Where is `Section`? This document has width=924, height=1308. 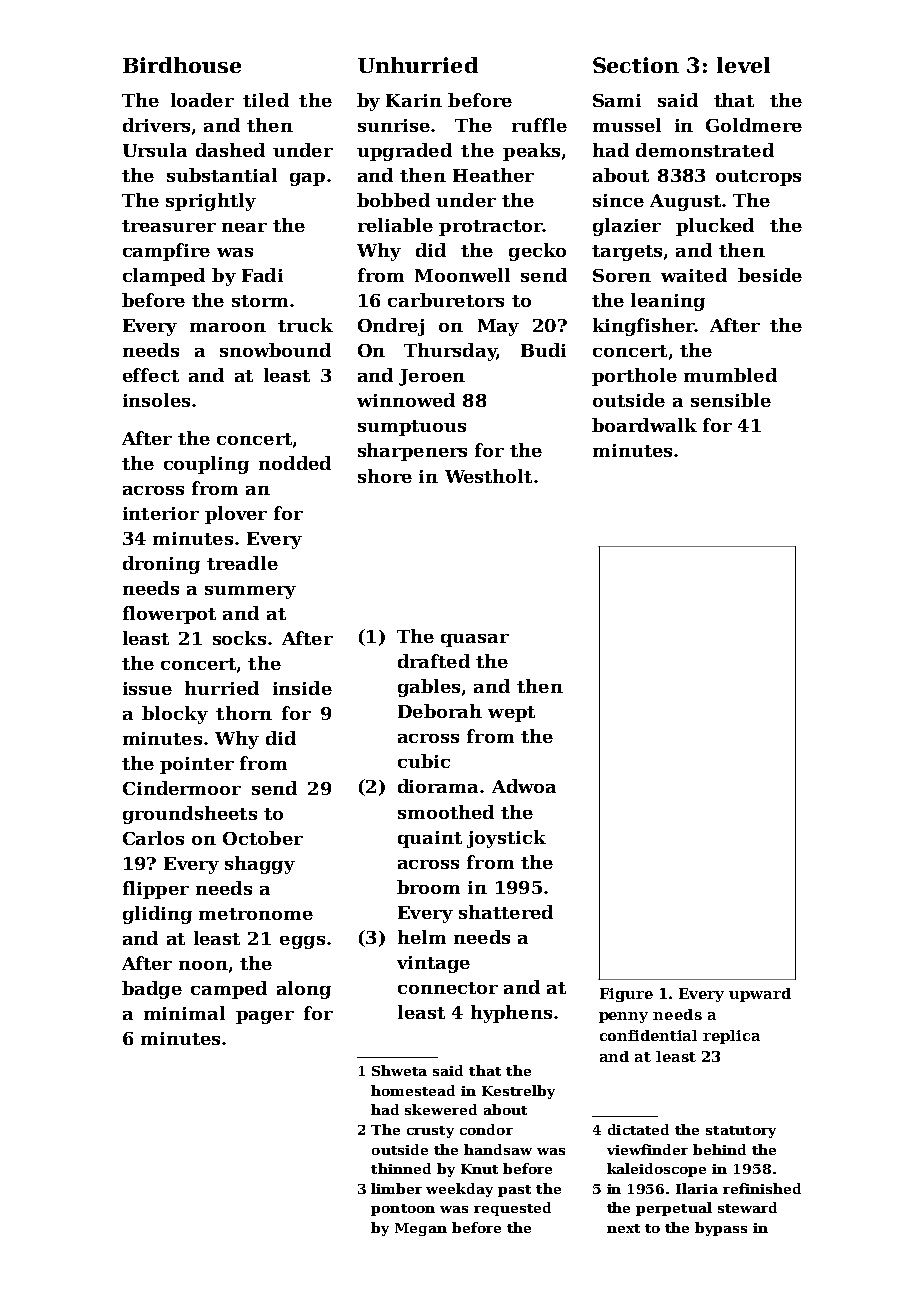 Section is located at coordinates (636, 65).
